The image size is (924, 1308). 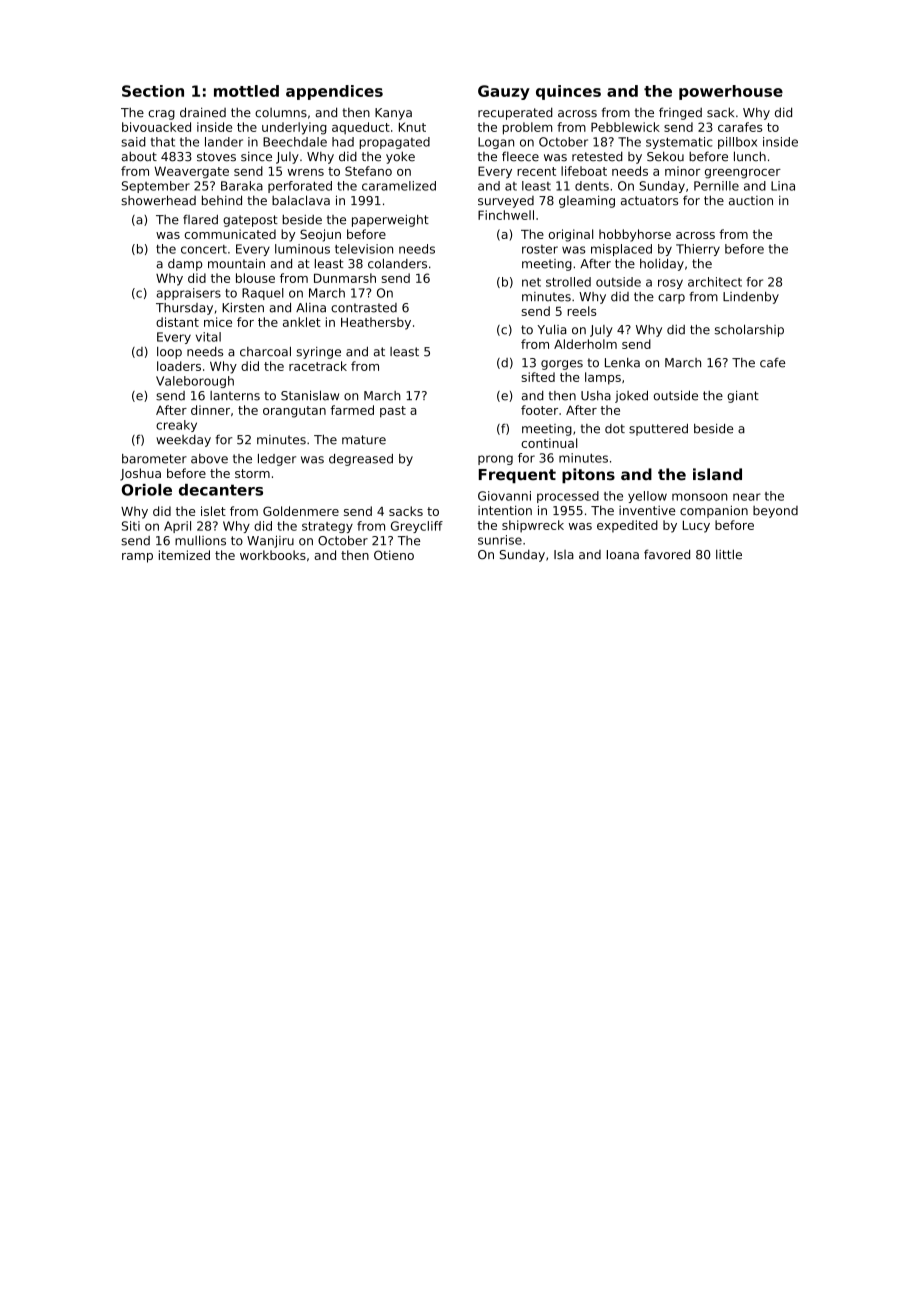 What do you see at coordinates (252, 473) in the page?
I see `storm` at bounding box center [252, 473].
